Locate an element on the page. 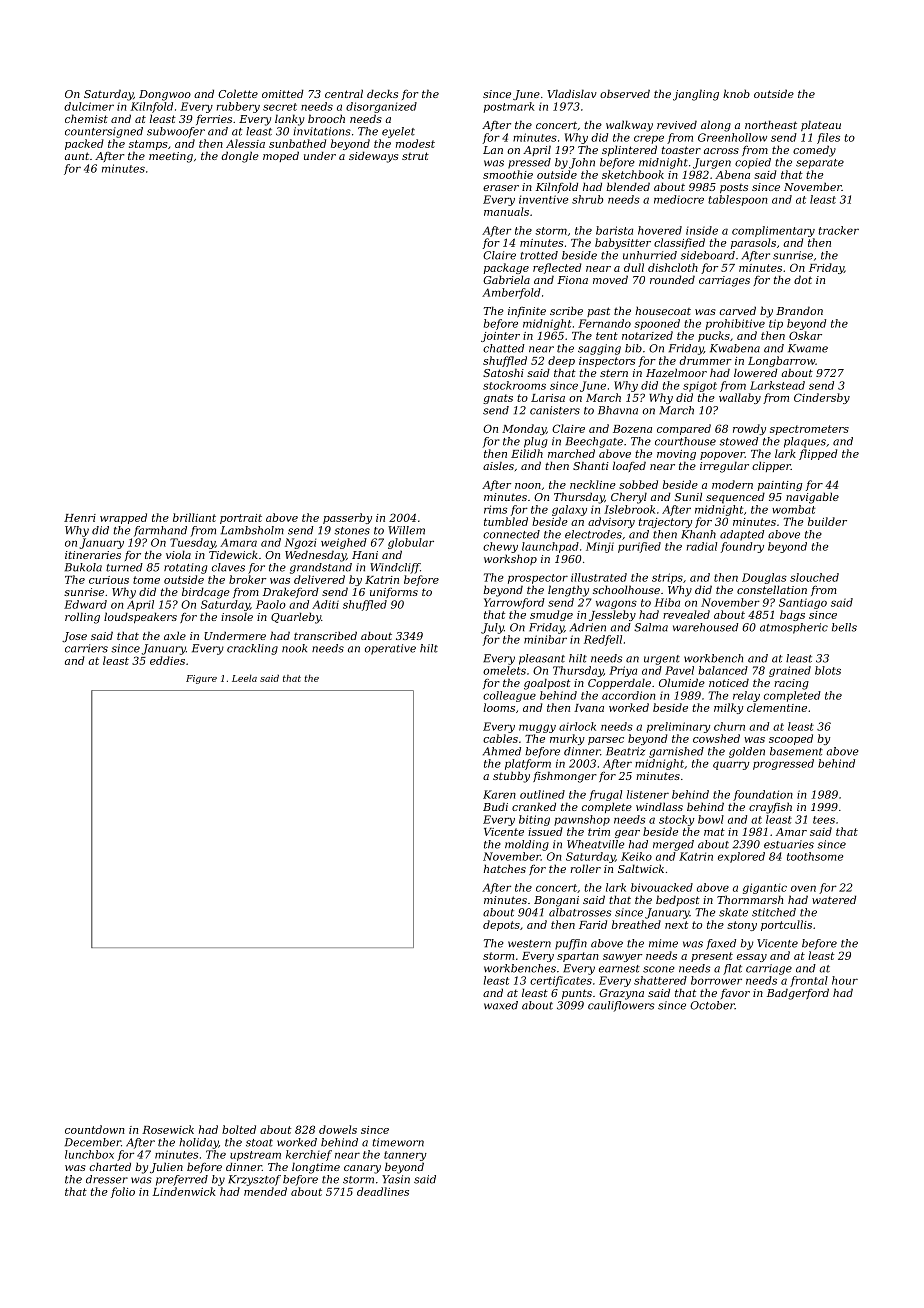 The width and height of the page is (924, 1308). observed is located at coordinates (625, 93).
